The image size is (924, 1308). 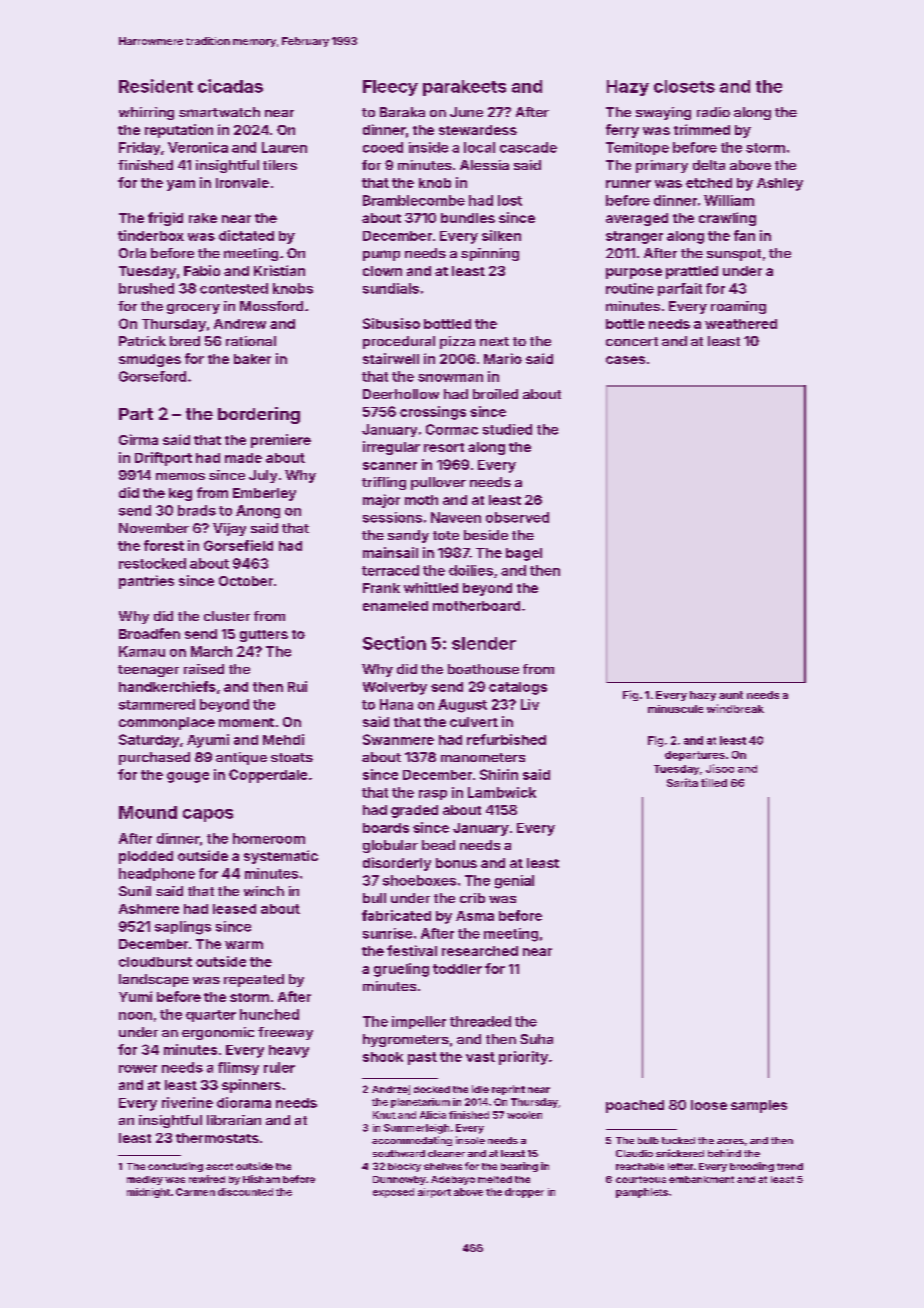 What do you see at coordinates (731, 695) in the screenshot?
I see `aunt` at bounding box center [731, 695].
